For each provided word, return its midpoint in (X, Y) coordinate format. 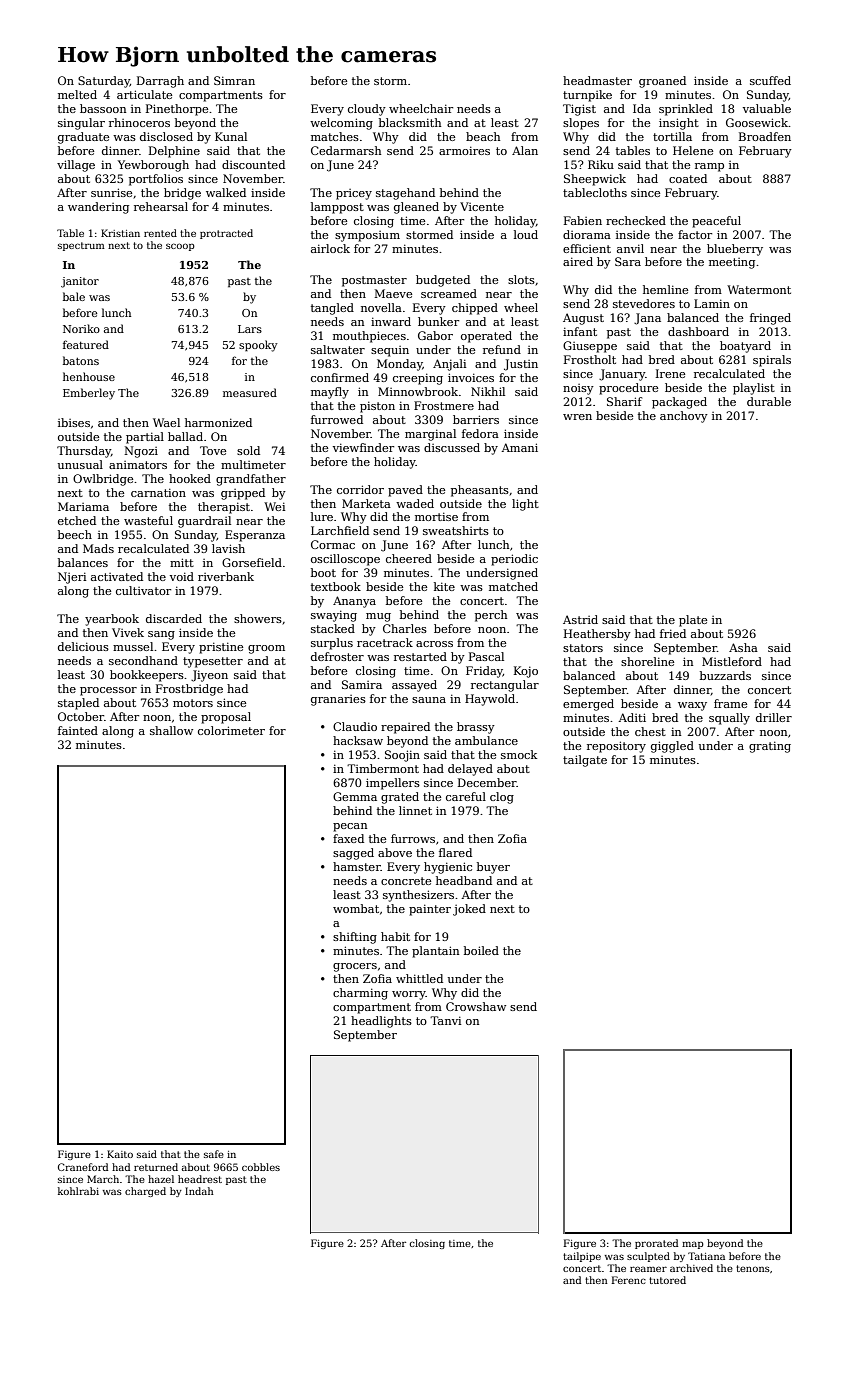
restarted (420, 656)
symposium (367, 236)
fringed (770, 319)
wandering (98, 208)
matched (513, 586)
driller (774, 717)
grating (770, 747)
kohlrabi (78, 1191)
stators (583, 648)
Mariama (83, 506)
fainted (78, 730)
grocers (355, 967)
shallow (171, 730)
